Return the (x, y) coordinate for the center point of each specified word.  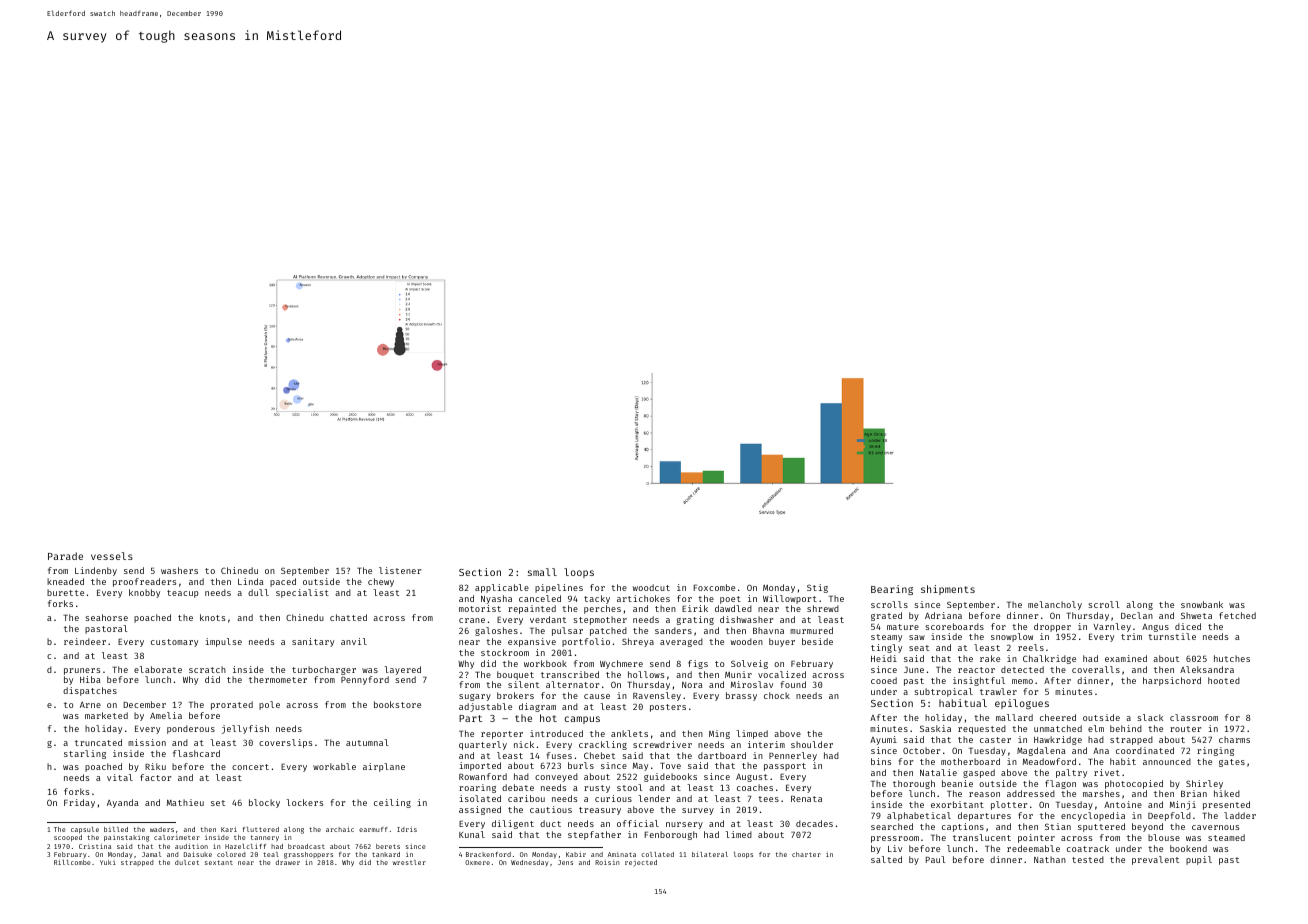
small (542, 572)
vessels (112, 556)
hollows (646, 674)
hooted (1224, 680)
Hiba (90, 679)
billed (116, 829)
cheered (1058, 717)
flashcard (196, 753)
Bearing (892, 590)
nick (524, 744)
